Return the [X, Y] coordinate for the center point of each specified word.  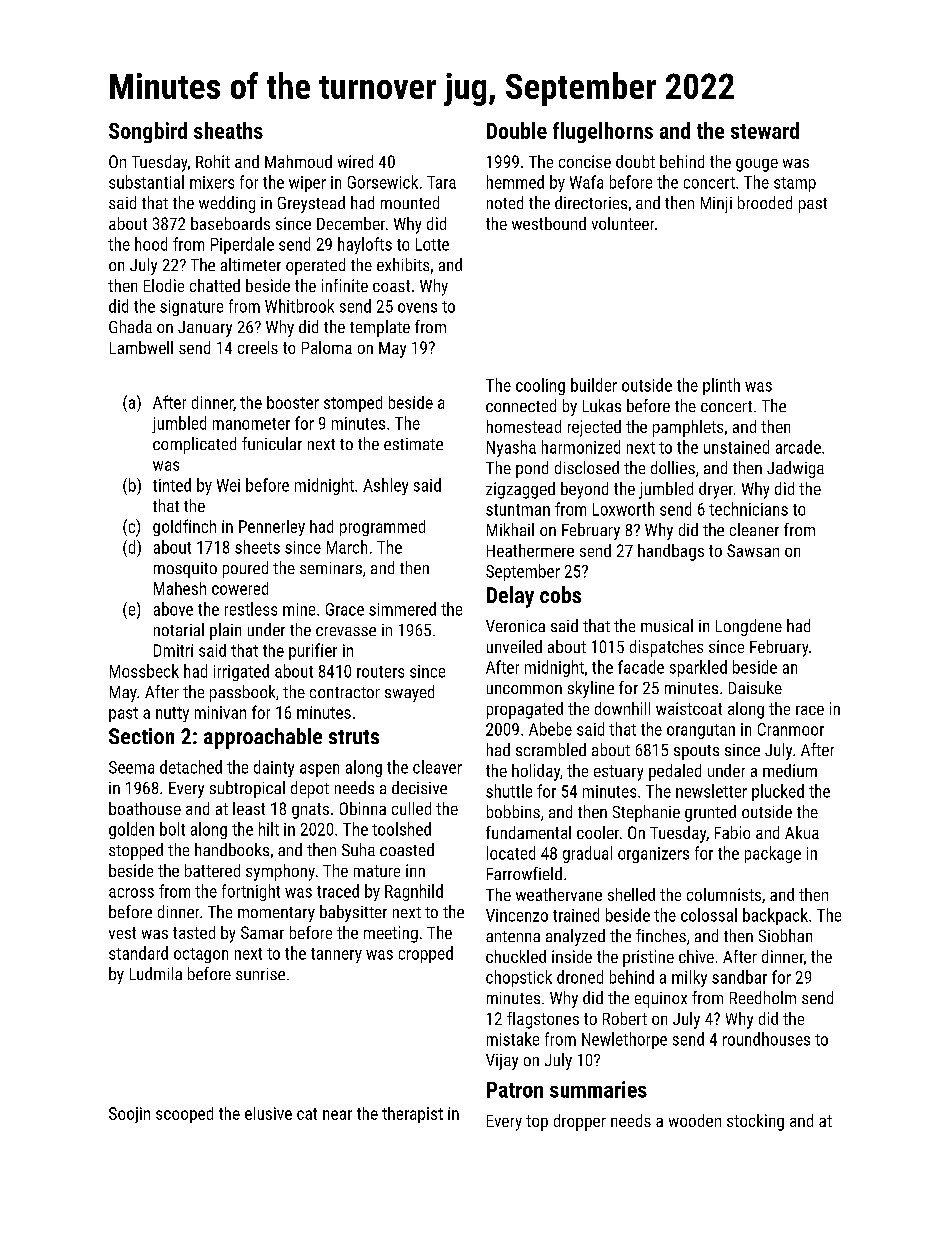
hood [151, 244]
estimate [413, 444]
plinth [721, 386]
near [337, 1115]
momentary [276, 914]
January [205, 329]
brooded [765, 202]
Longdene [749, 627]
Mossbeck [144, 671]
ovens [417, 308]
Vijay [502, 1062]
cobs [560, 594]
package [773, 854]
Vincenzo [517, 915]
